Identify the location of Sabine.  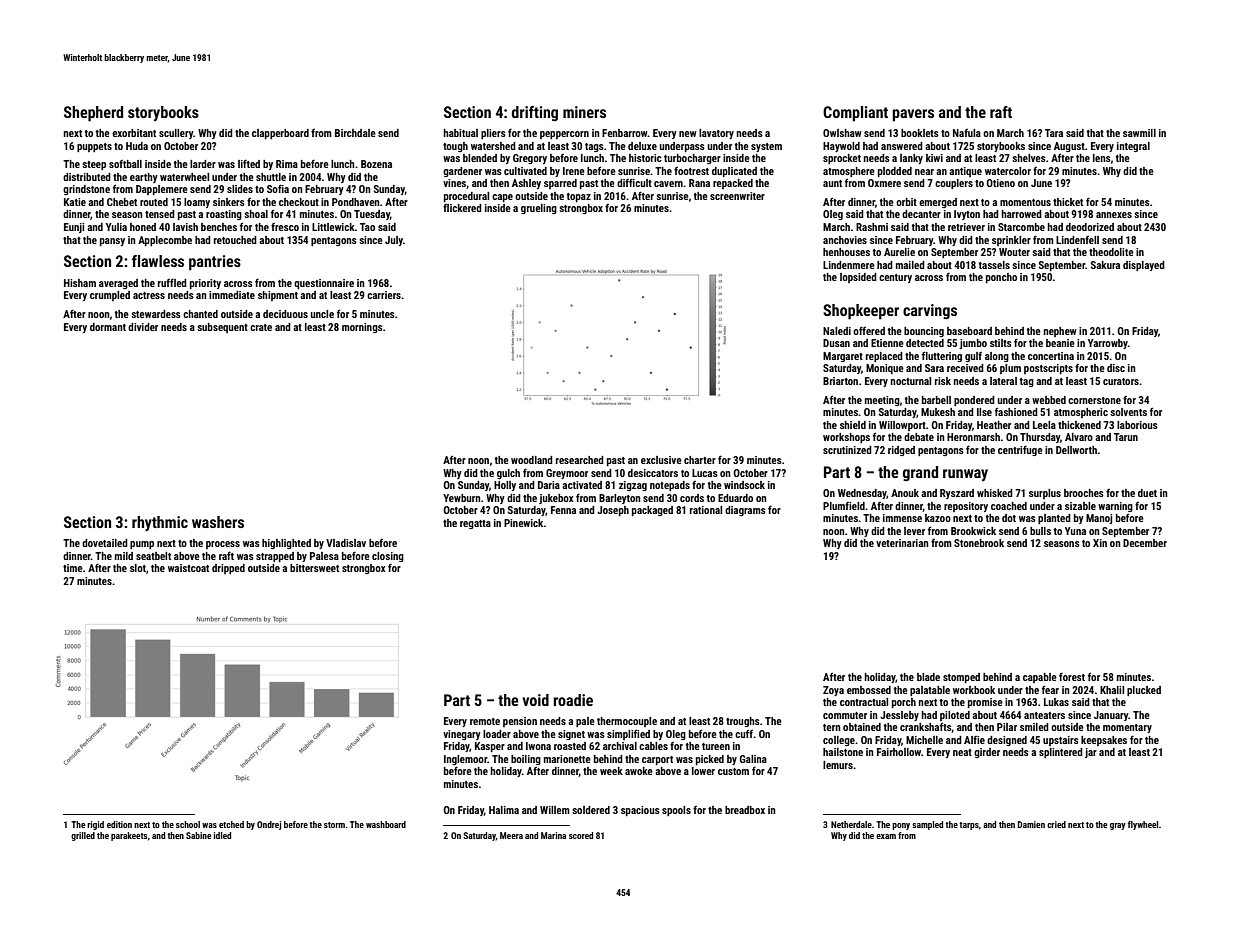
(198, 835).
